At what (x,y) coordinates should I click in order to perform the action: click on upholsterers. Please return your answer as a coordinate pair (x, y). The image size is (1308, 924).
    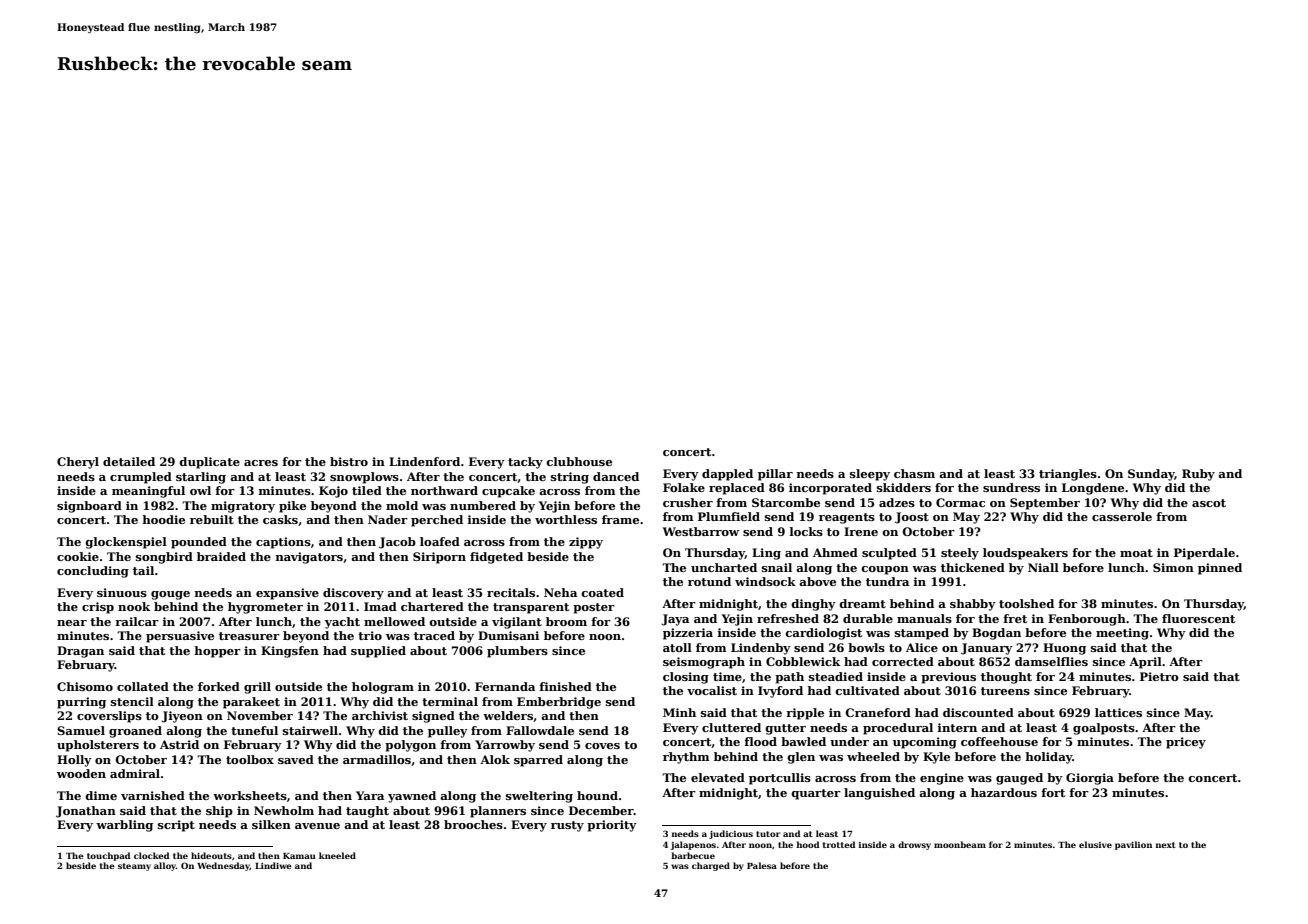
    Looking at the image, I should click on (98, 746).
